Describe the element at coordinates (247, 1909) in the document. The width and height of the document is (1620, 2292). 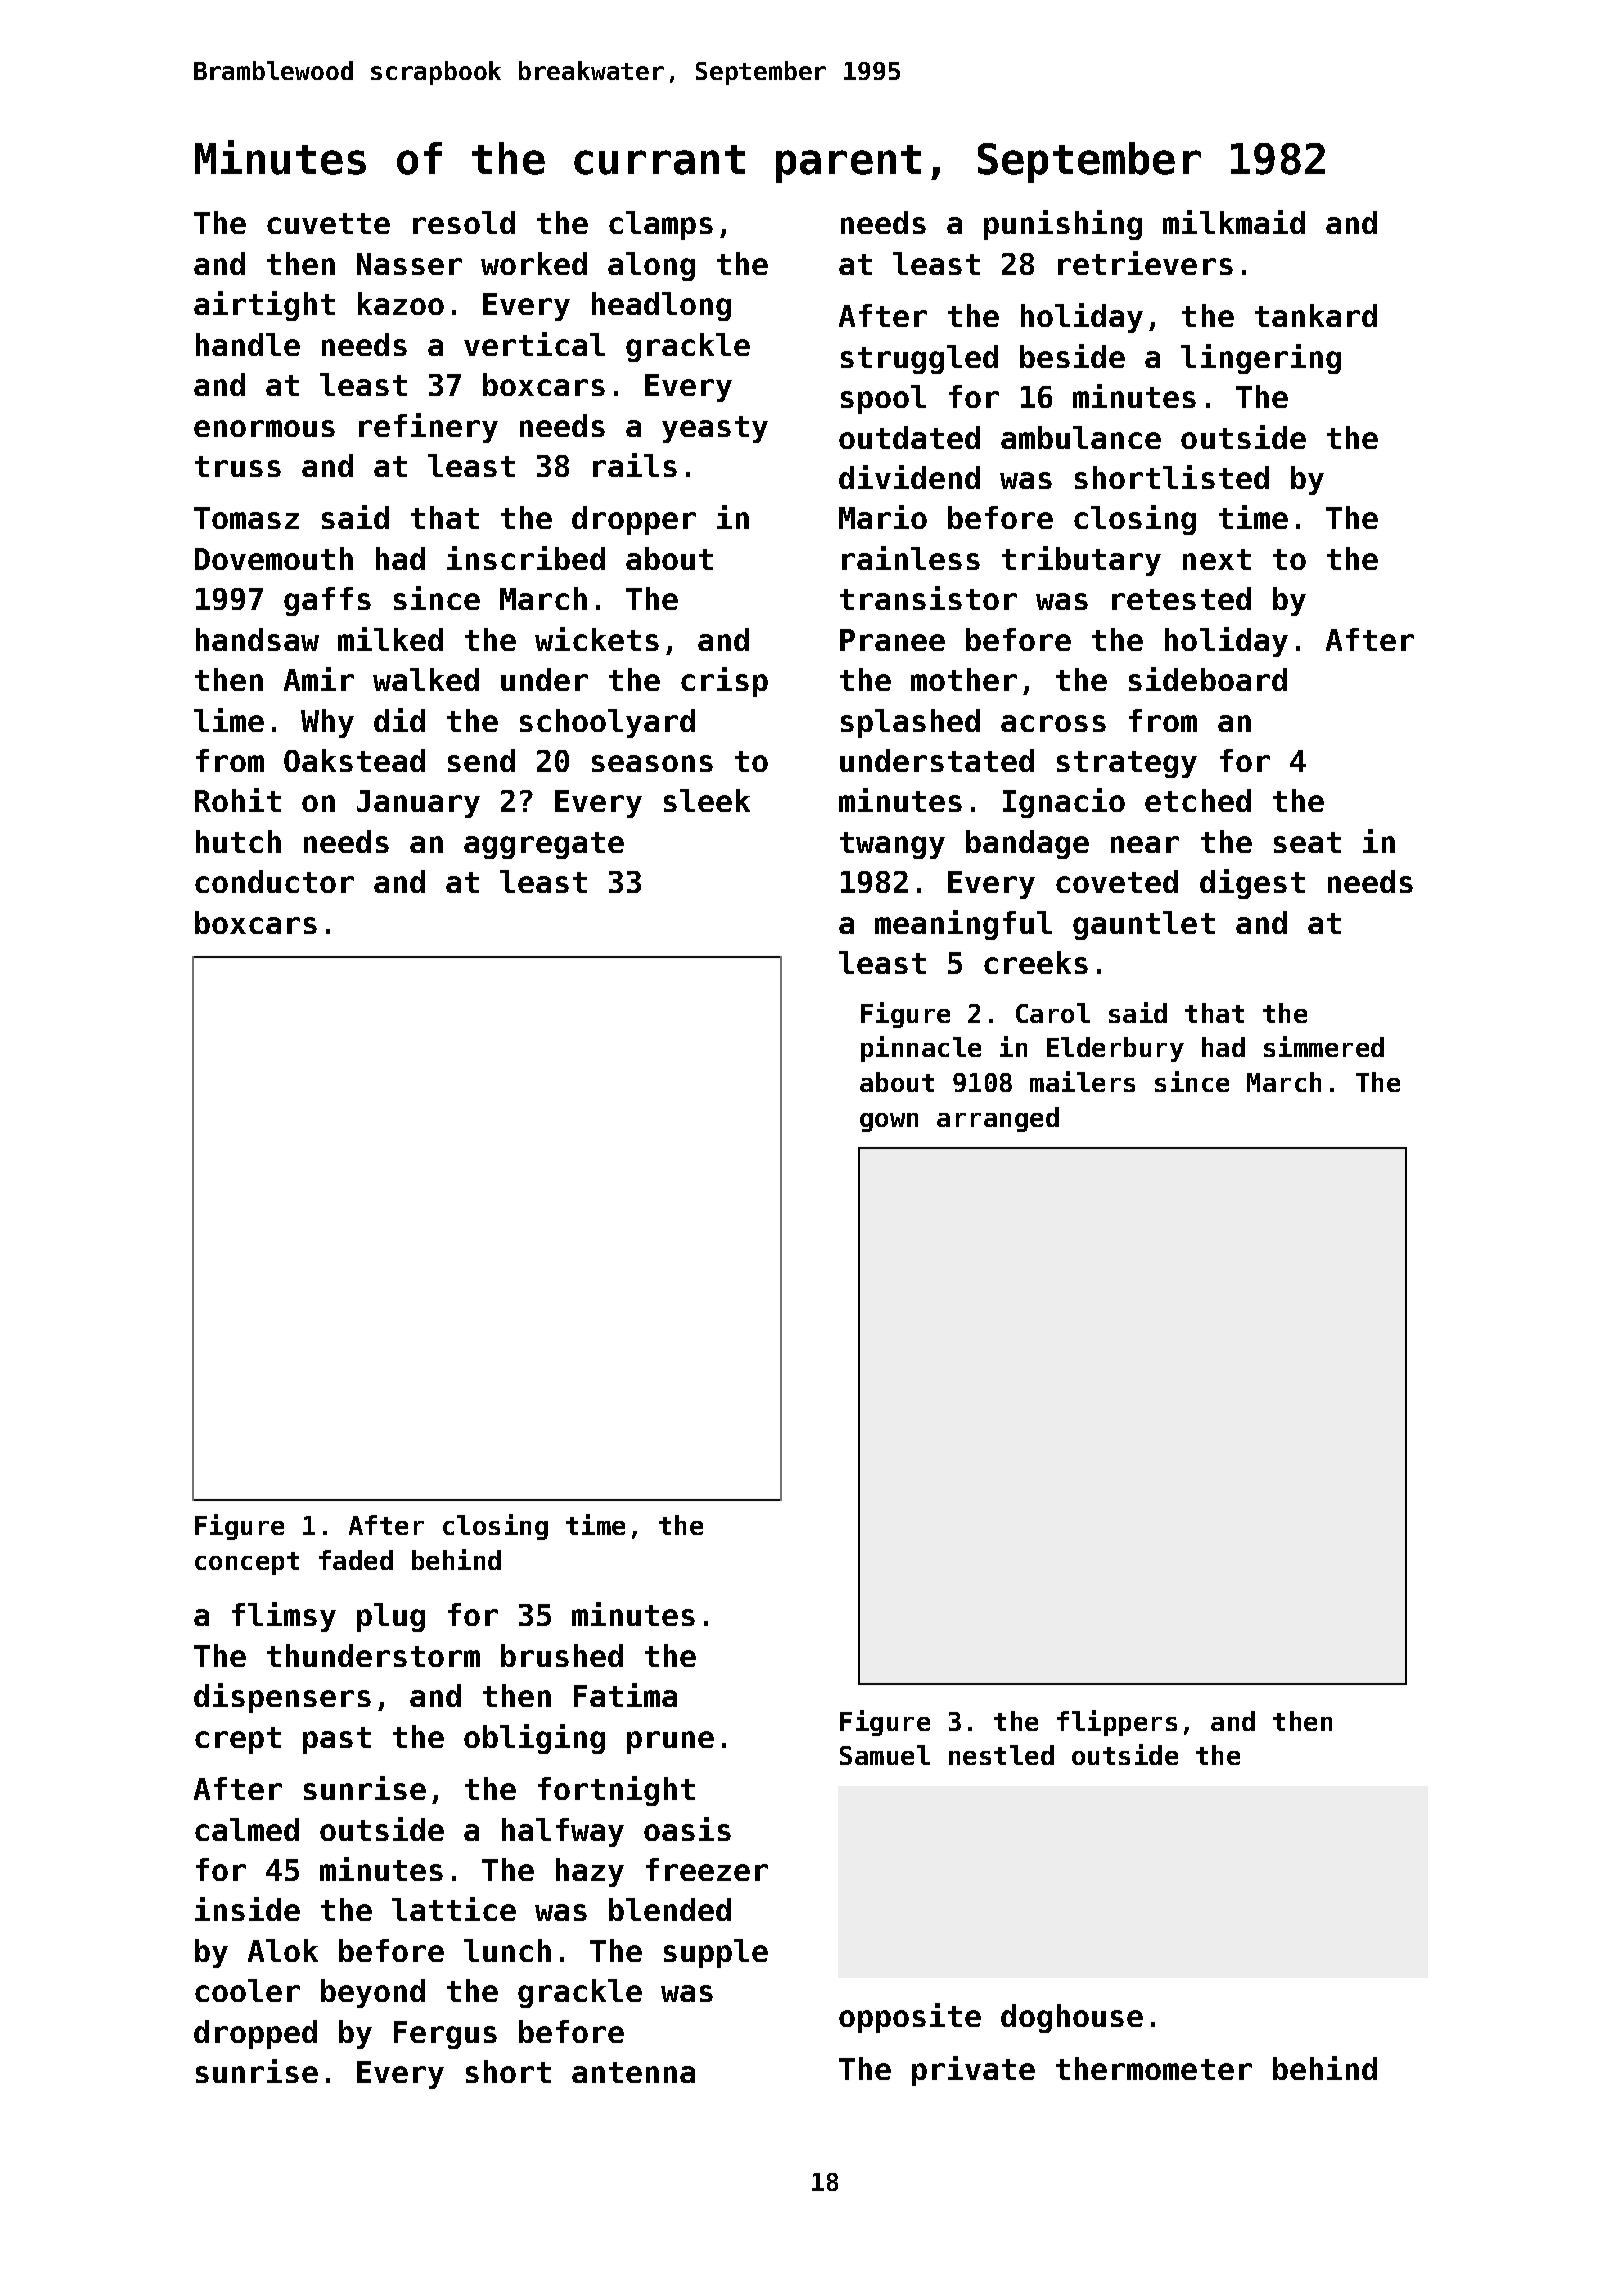
I see `inside` at that location.
